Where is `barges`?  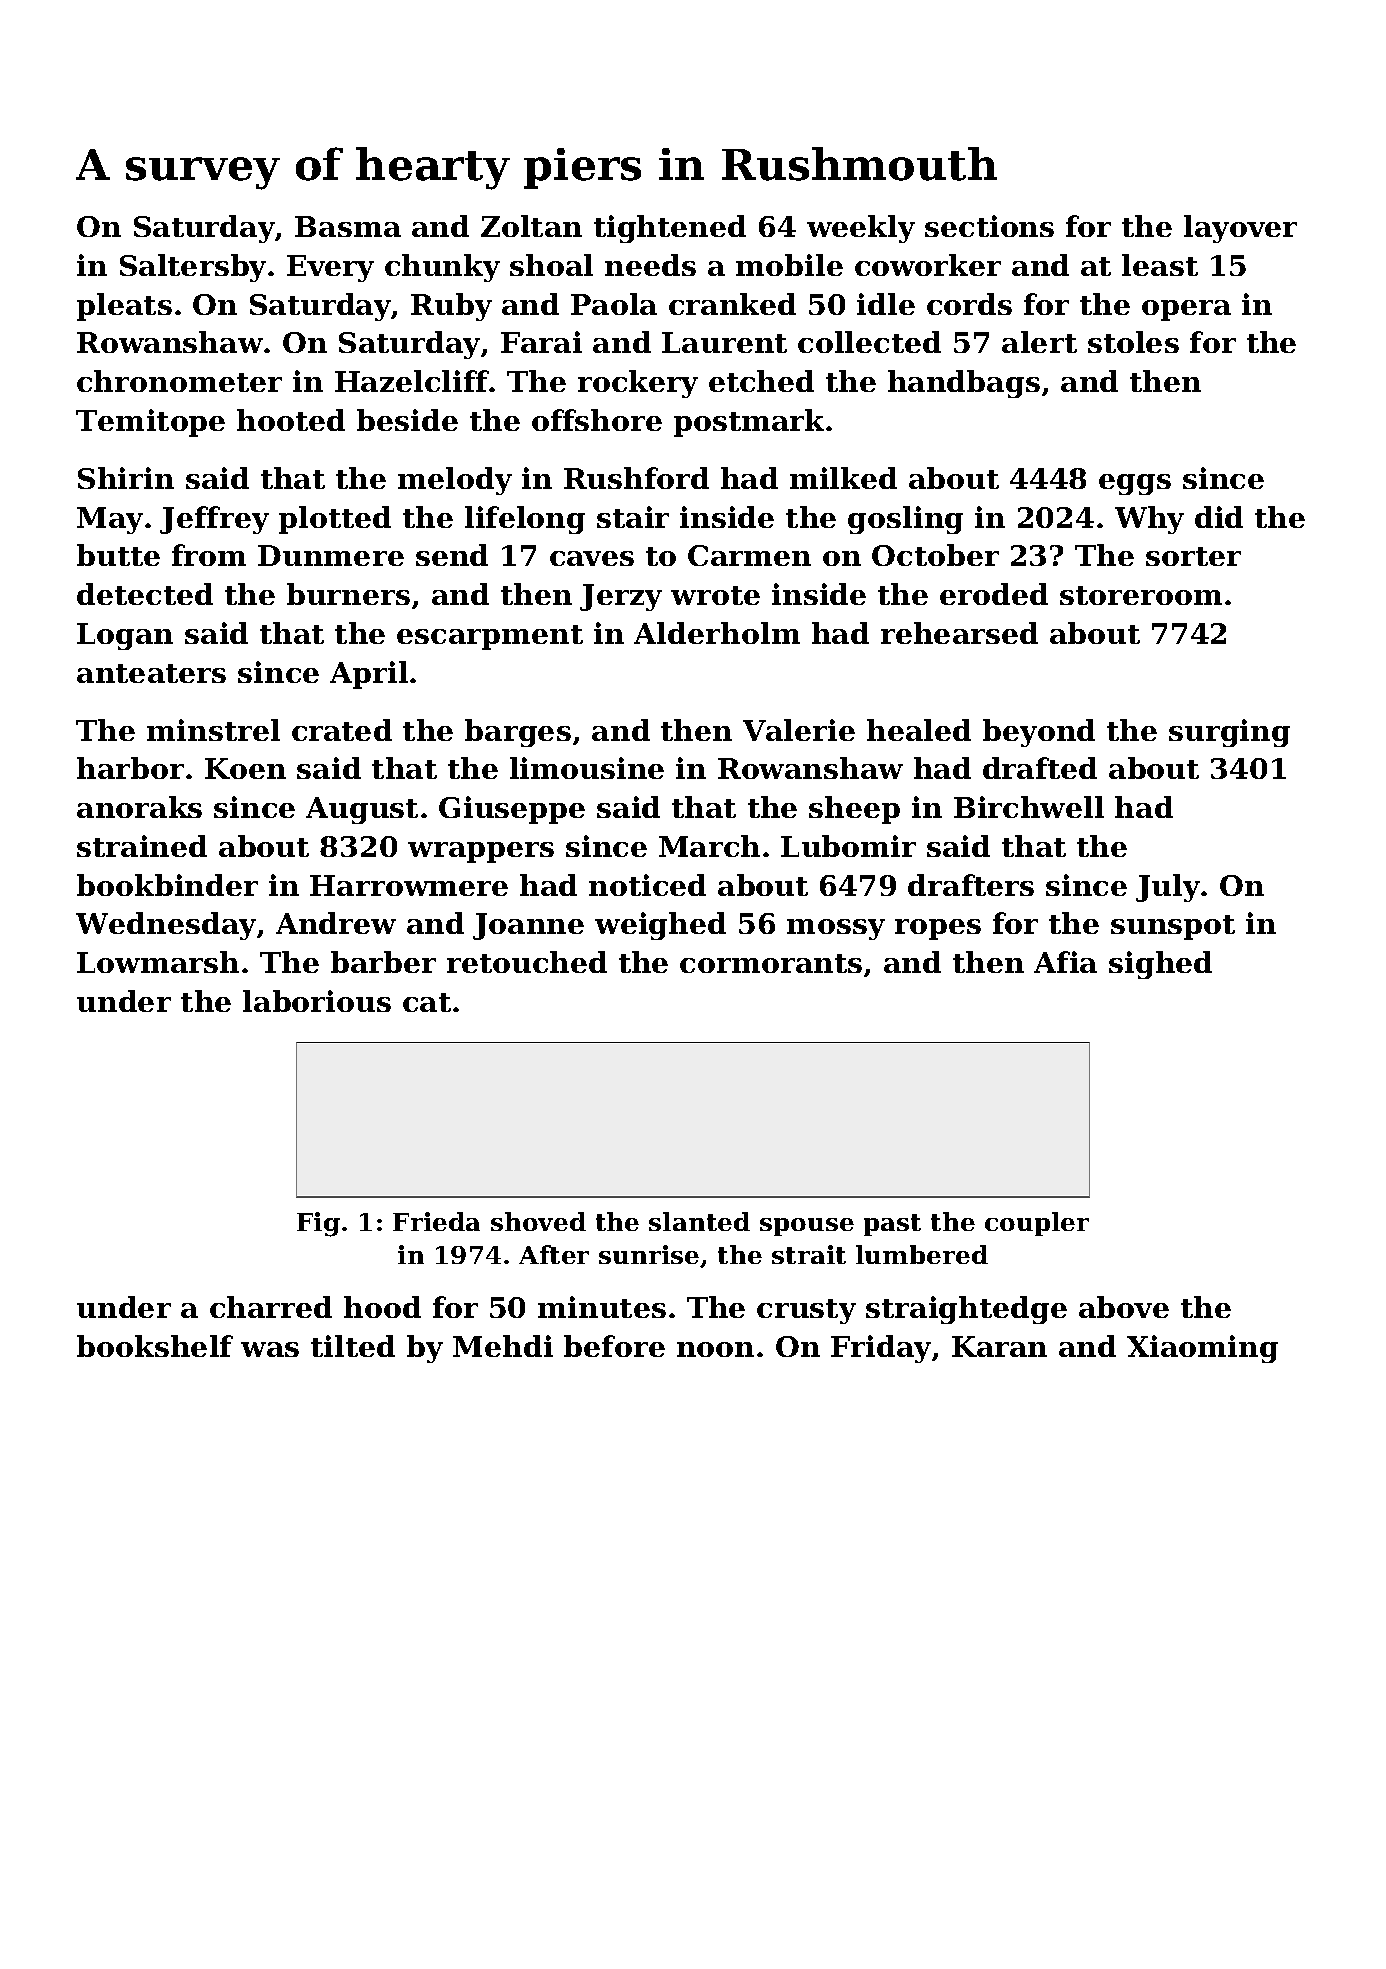 barges is located at coordinates (518, 733).
